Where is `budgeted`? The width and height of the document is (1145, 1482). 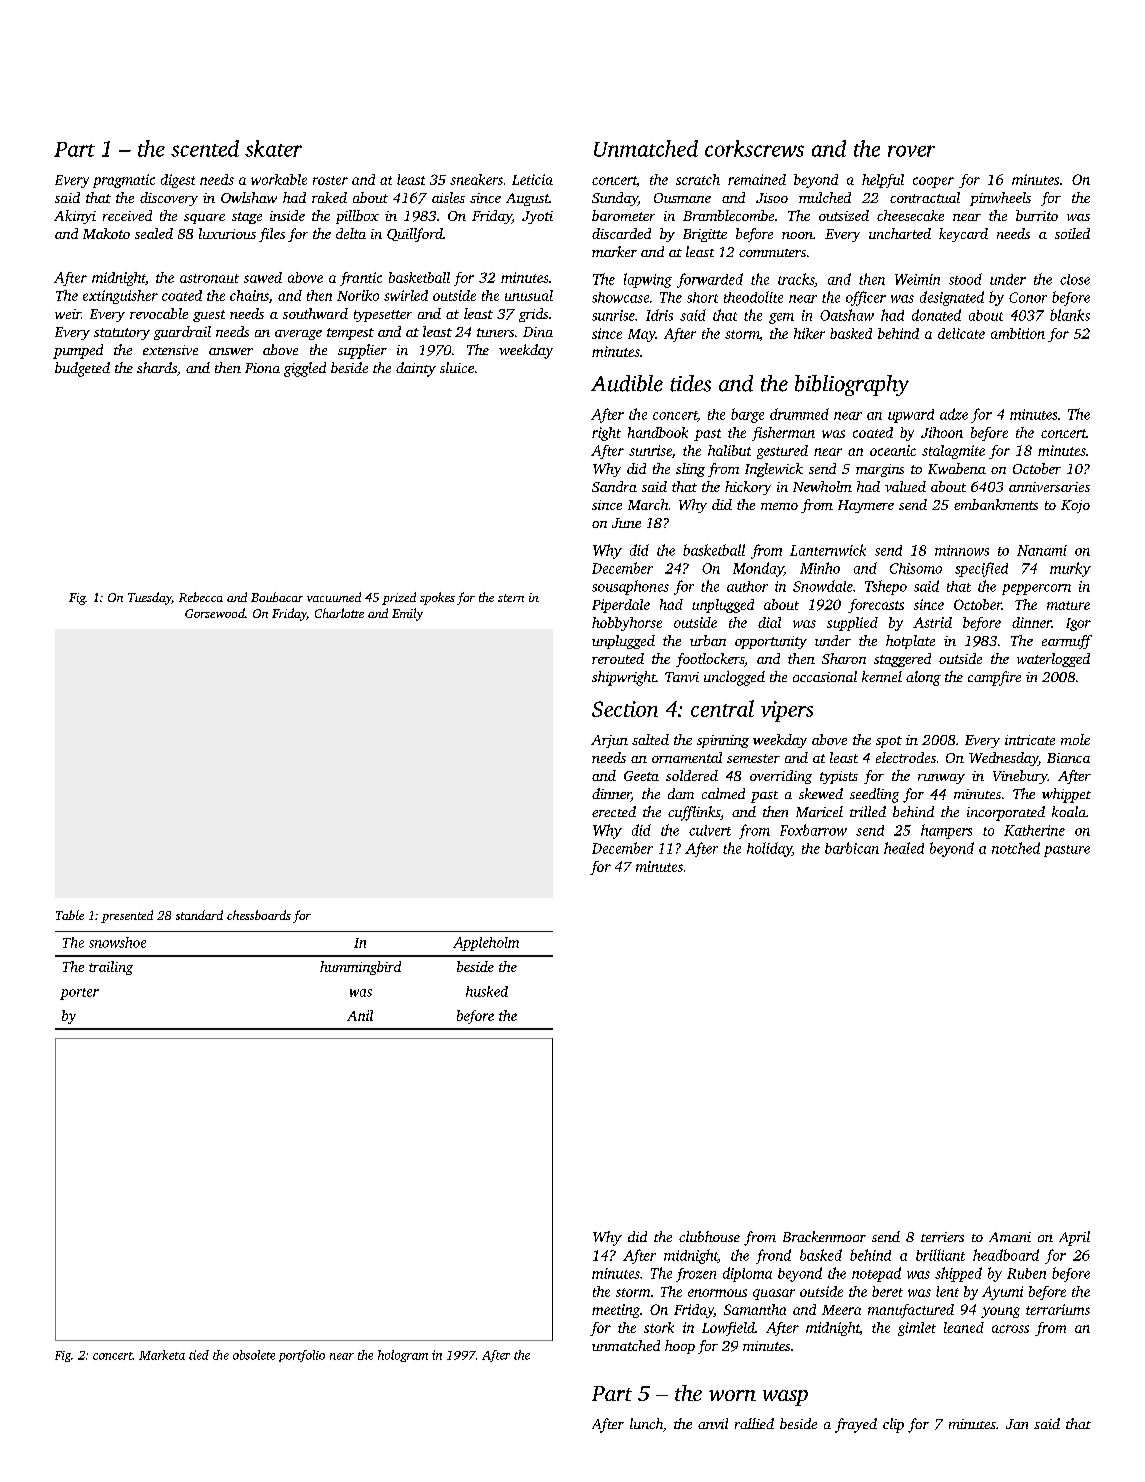 budgeted is located at coordinates (82, 369).
